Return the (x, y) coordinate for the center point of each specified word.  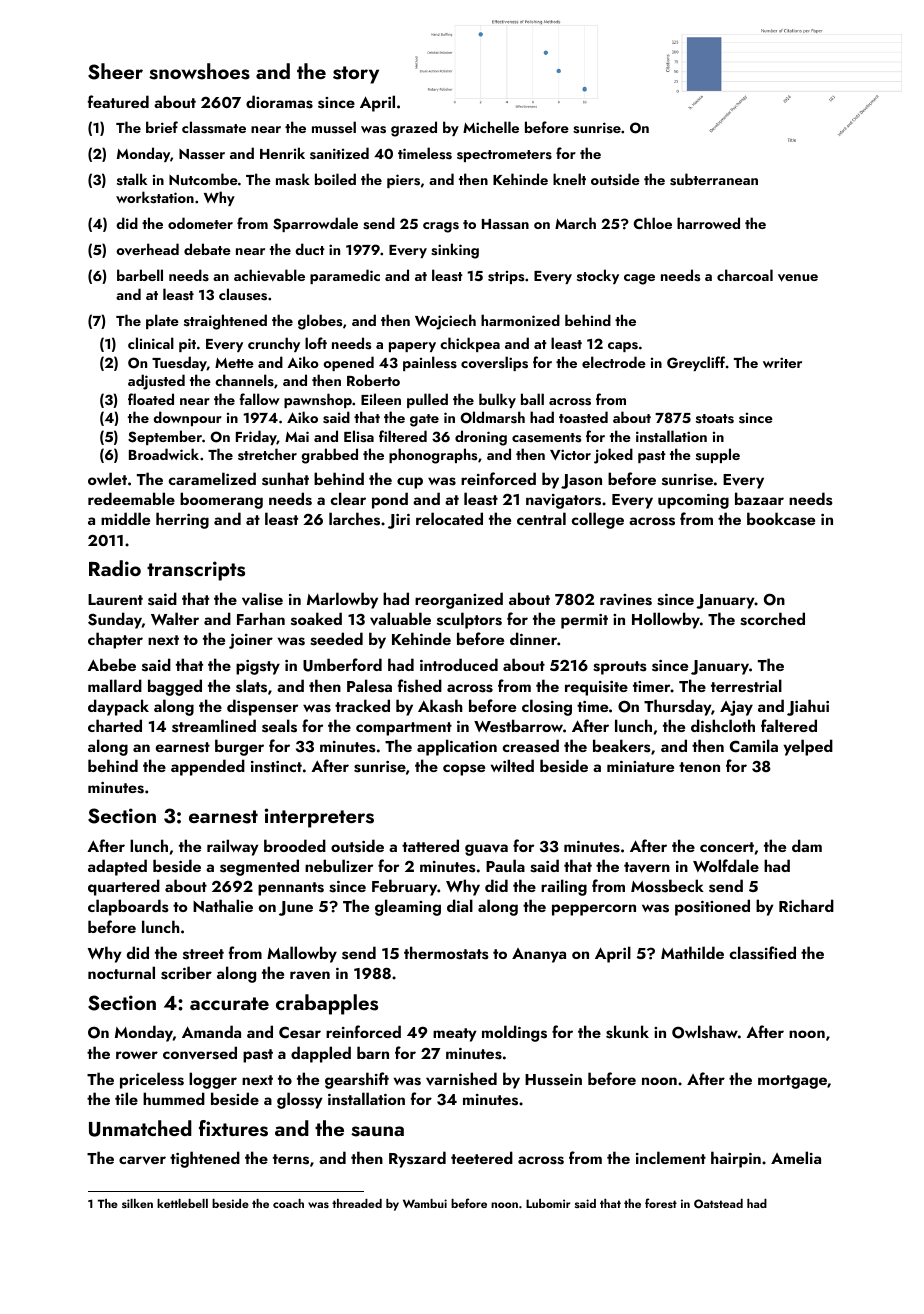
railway (233, 847)
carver (142, 1160)
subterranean (714, 179)
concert (727, 847)
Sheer (115, 71)
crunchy (274, 344)
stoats (715, 419)
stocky (598, 276)
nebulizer (339, 865)
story (356, 75)
